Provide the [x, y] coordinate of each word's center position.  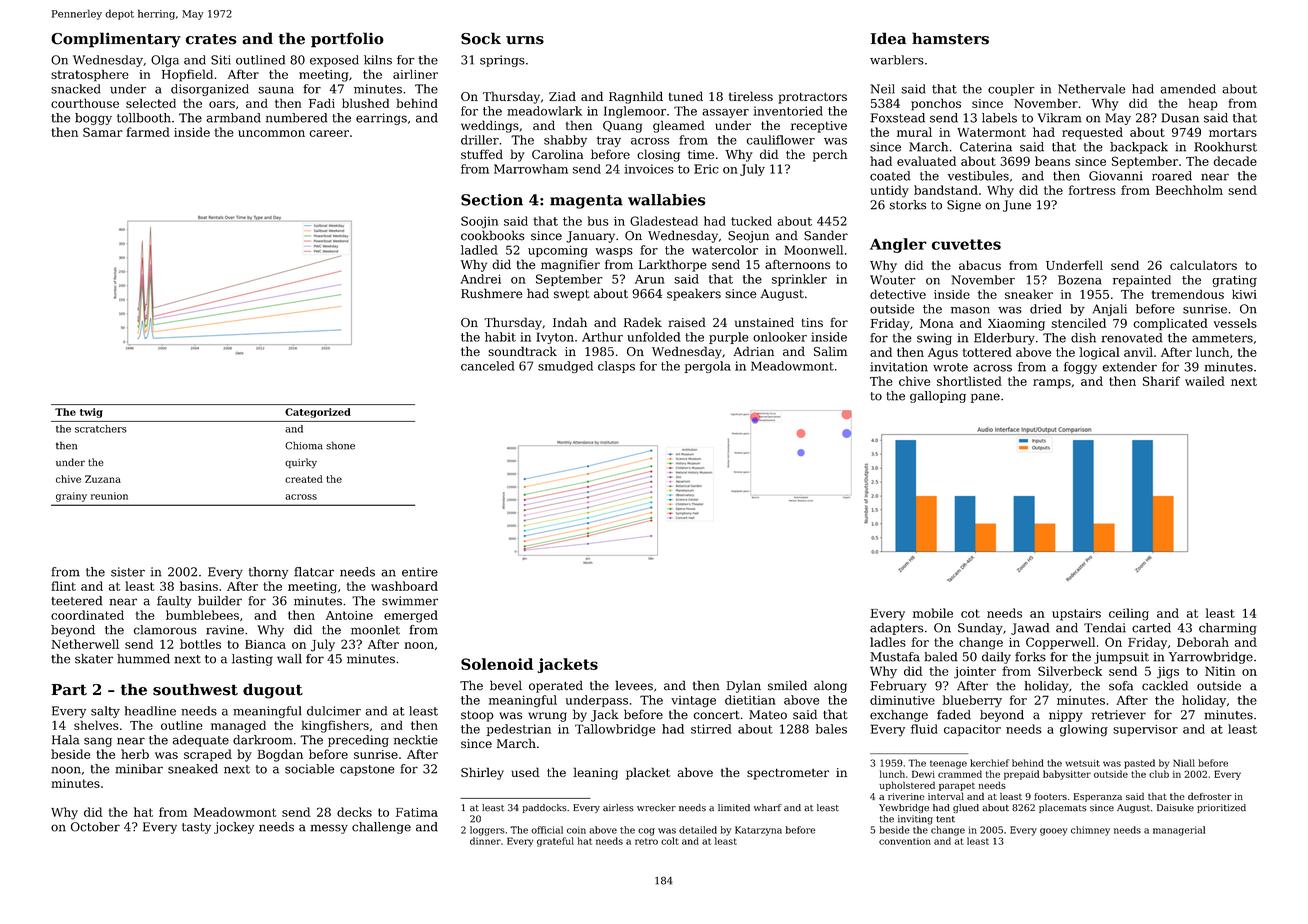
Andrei [480, 279]
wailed [1205, 381]
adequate [201, 741]
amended [1188, 89]
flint [63, 586]
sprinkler [799, 280]
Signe [964, 206]
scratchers [100, 429]
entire [420, 572]
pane [985, 398]
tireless [751, 96]
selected [151, 103]
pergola [707, 367]
